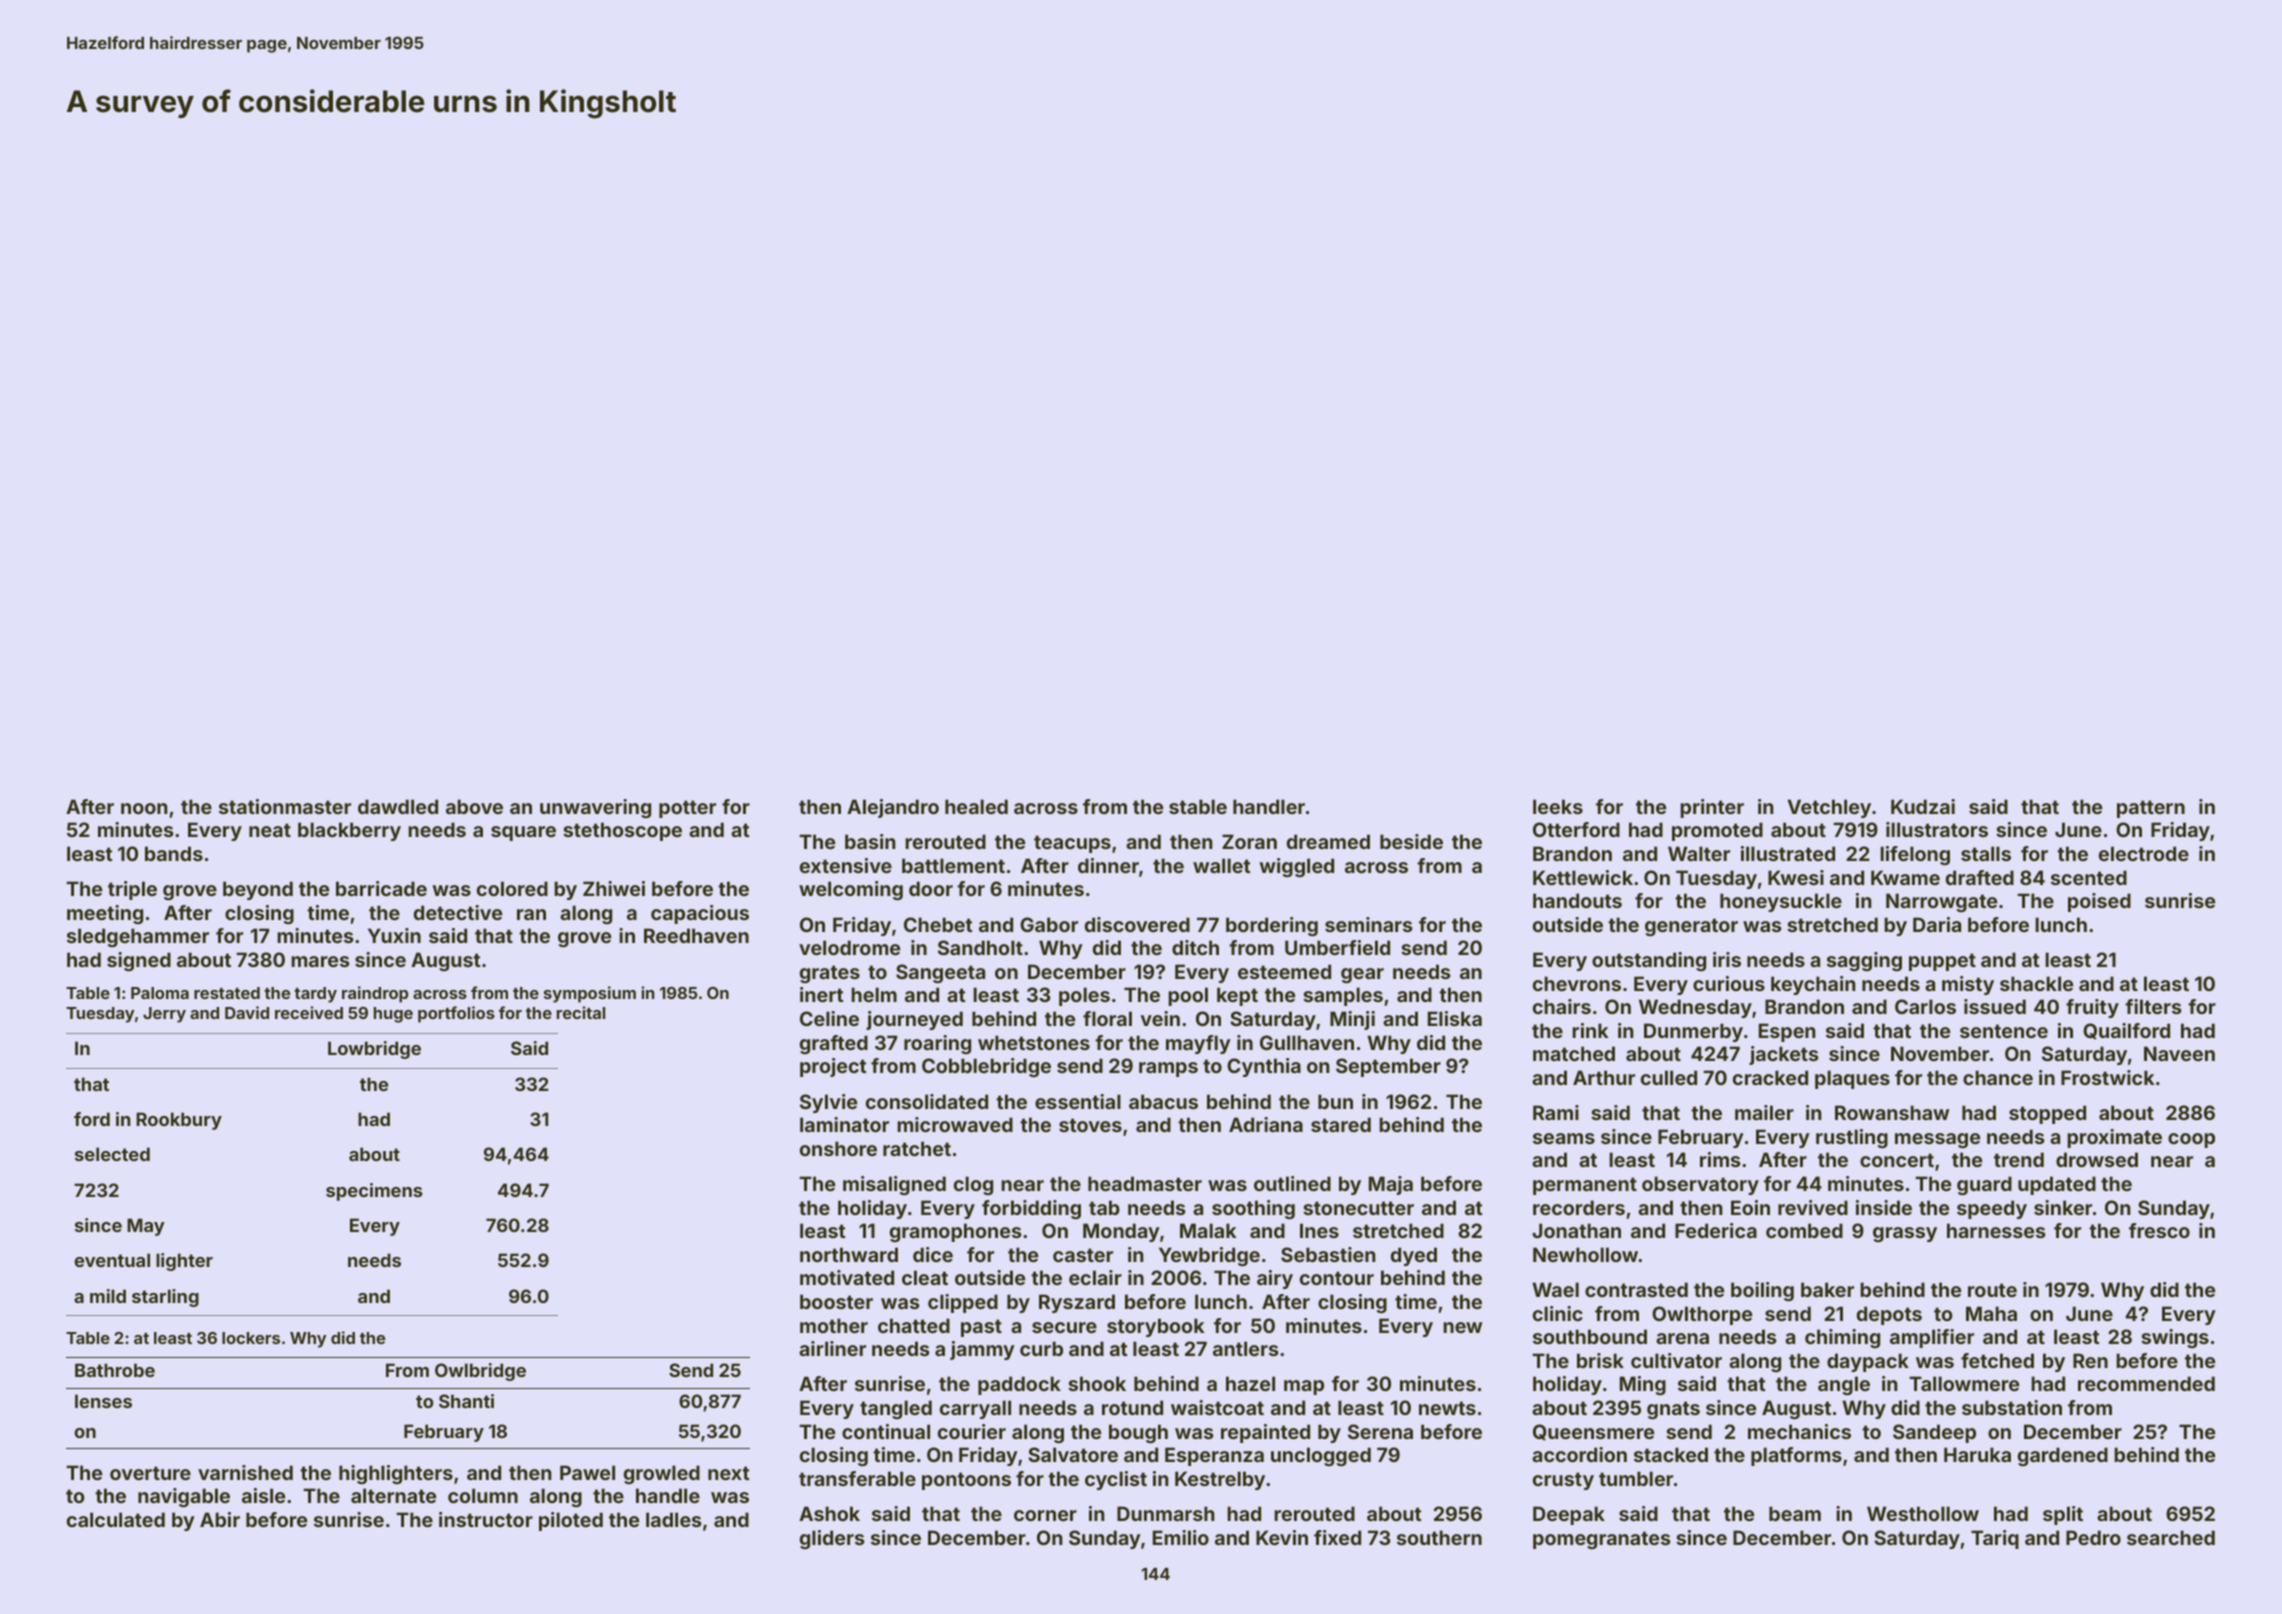 The image size is (2282, 1614). I want to click on helm, so click(874, 994).
